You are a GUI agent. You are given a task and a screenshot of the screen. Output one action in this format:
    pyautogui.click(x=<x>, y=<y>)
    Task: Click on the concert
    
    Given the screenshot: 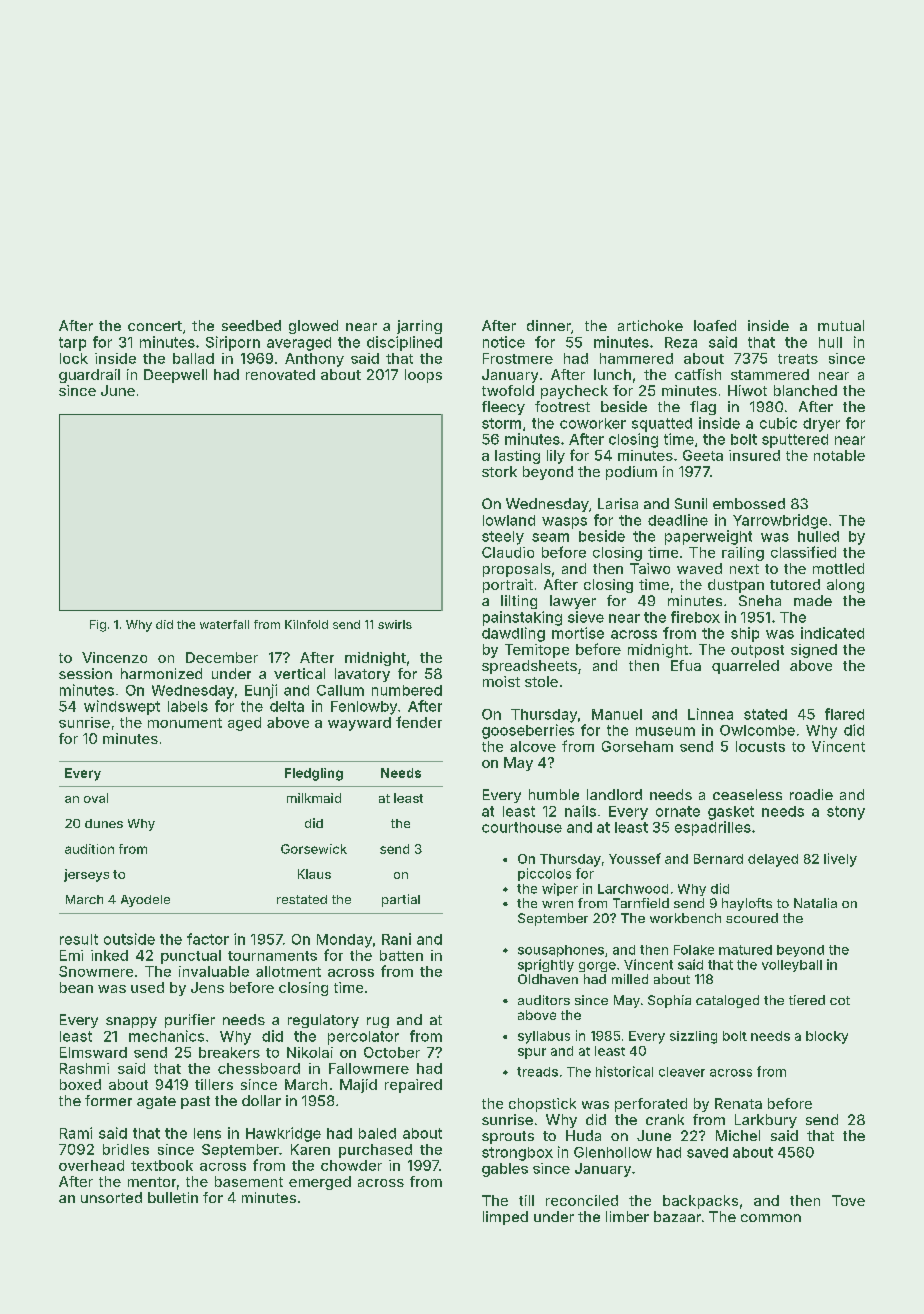 What is the action you would take?
    pyautogui.click(x=155, y=326)
